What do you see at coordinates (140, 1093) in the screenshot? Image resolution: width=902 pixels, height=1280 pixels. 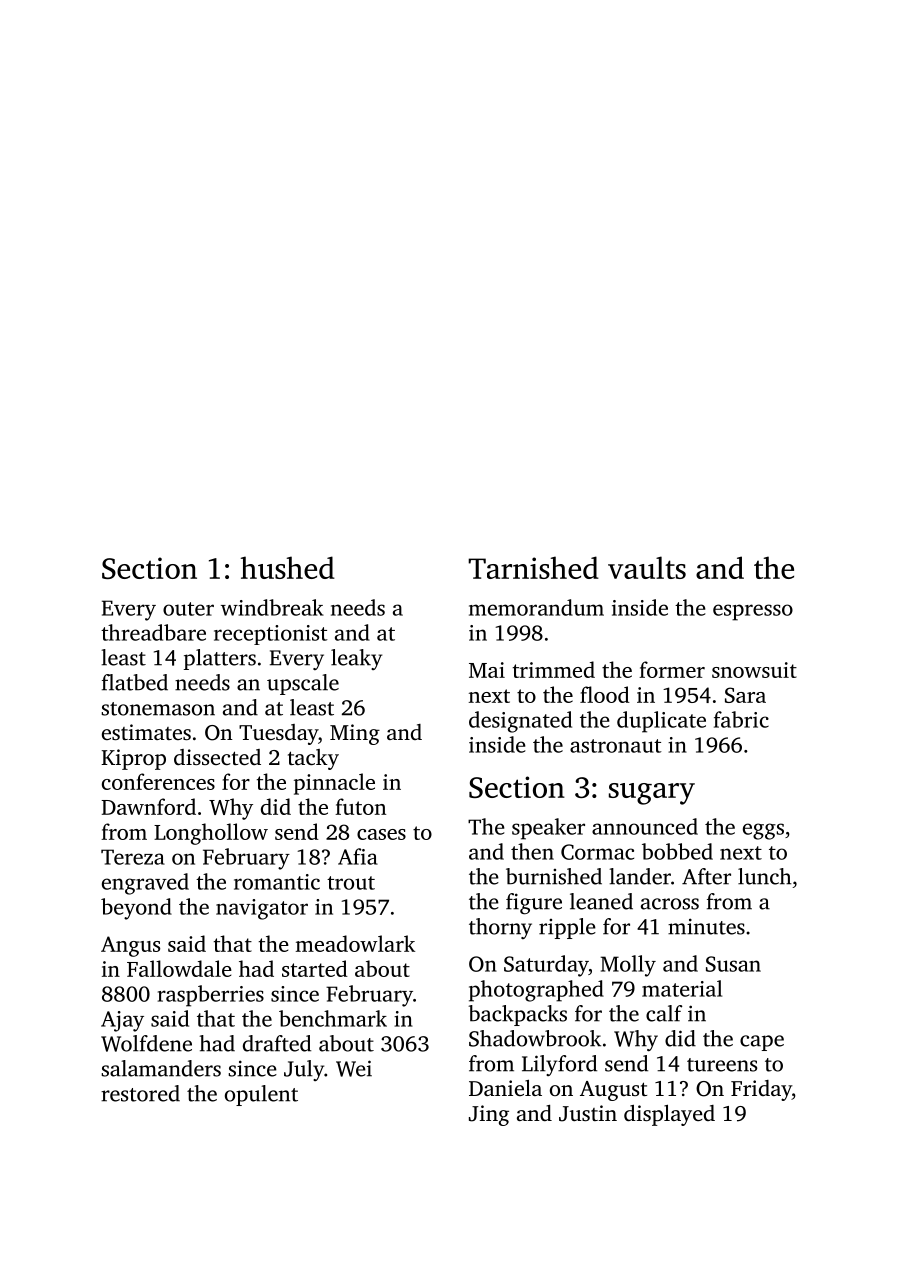 I see `restored` at bounding box center [140, 1093].
